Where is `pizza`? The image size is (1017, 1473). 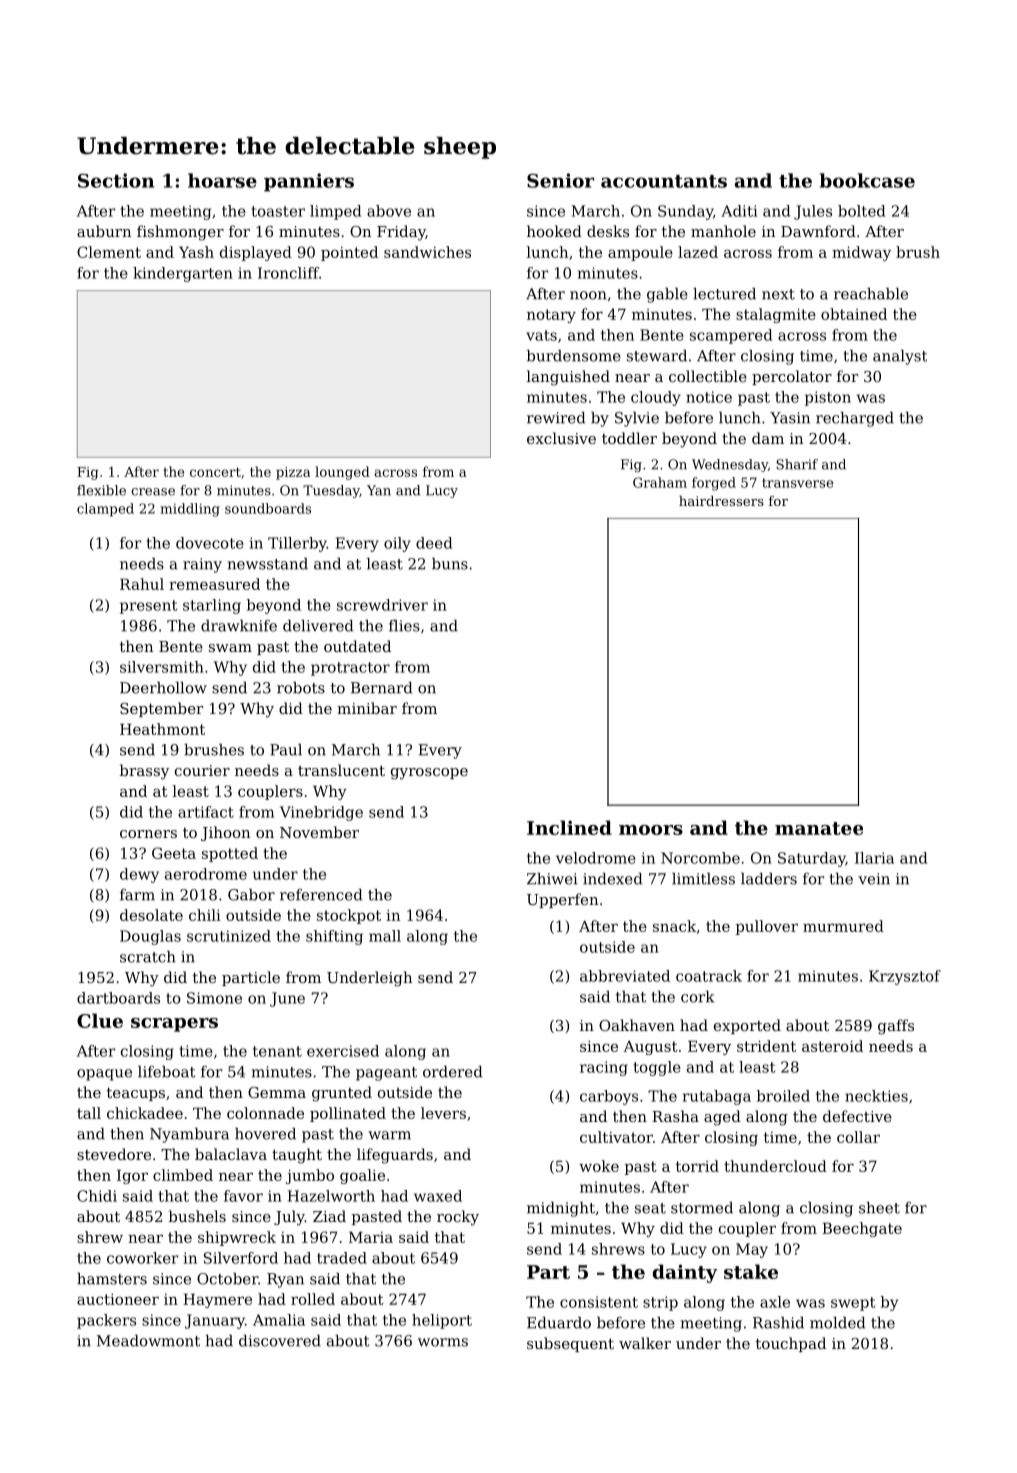
pizza is located at coordinates (293, 473).
